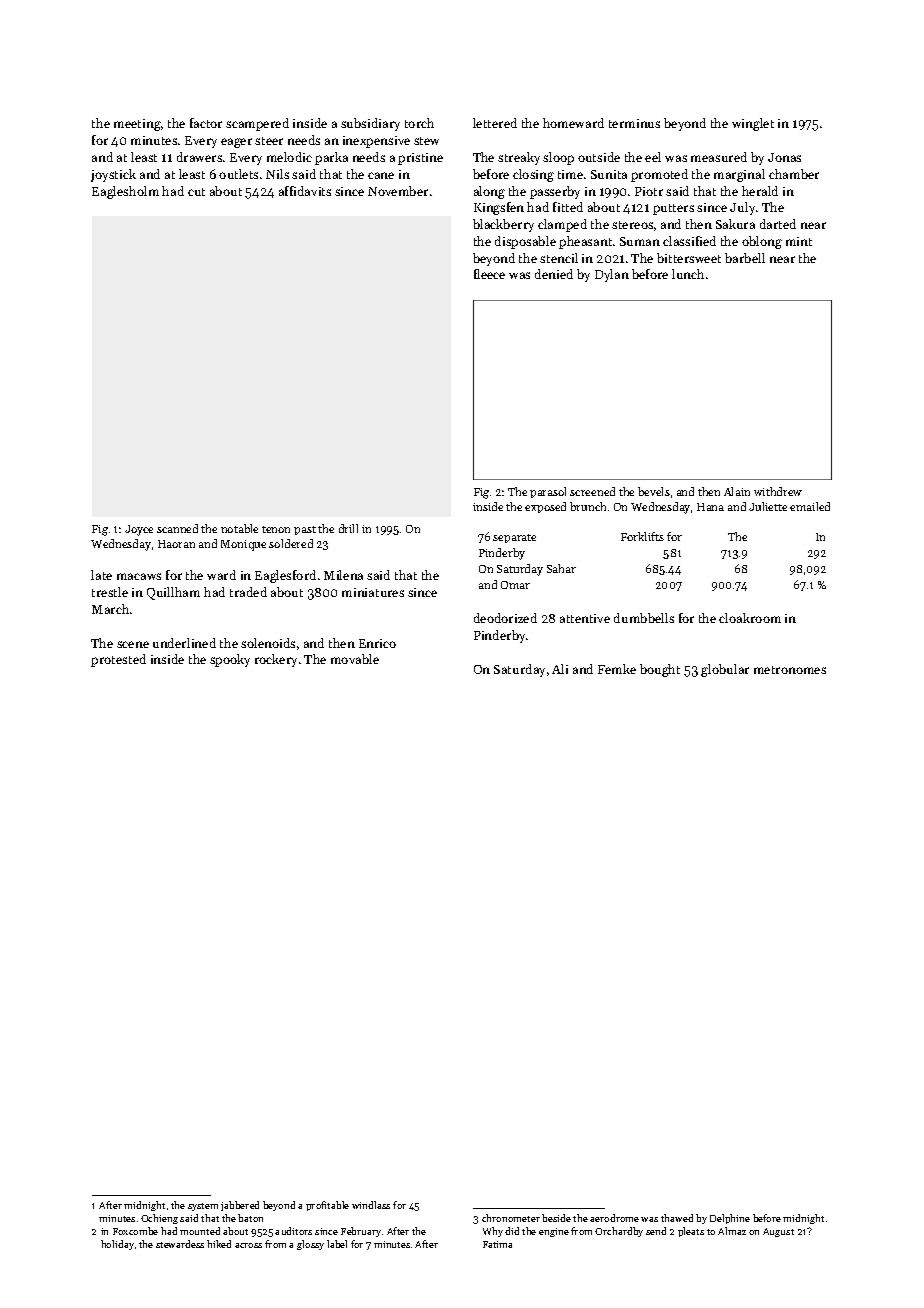 This screenshot has width=924, height=1308. What do you see at coordinates (310, 1245) in the screenshot?
I see `glossy` at bounding box center [310, 1245].
